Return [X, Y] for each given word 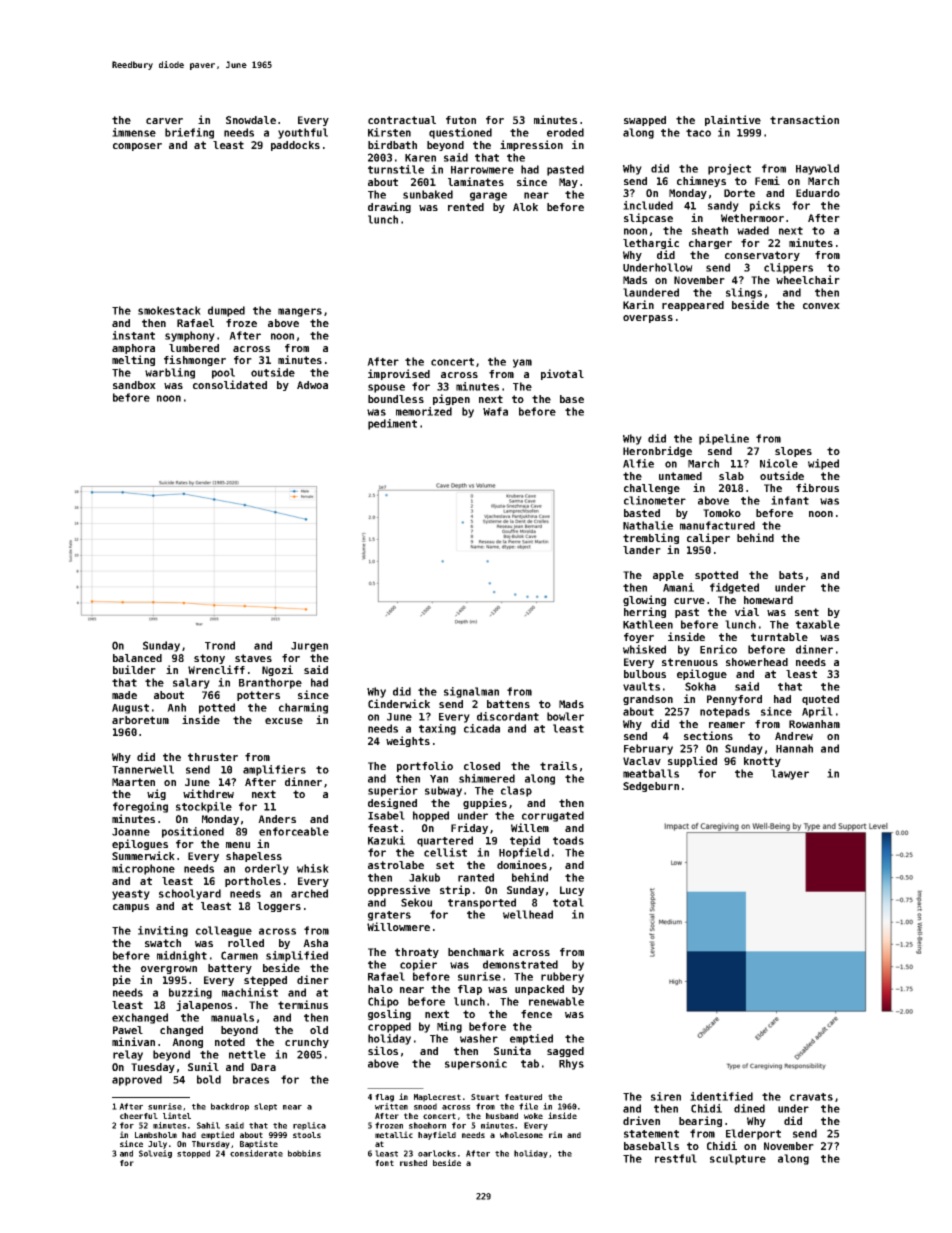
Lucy [572, 891]
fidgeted [734, 588]
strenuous [690, 662]
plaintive [733, 120]
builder [134, 669]
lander [642, 550]
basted [642, 513]
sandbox [134, 385]
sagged [565, 1052]
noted [230, 1042]
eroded [565, 132]
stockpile [204, 807]
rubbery [562, 977]
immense [134, 132]
